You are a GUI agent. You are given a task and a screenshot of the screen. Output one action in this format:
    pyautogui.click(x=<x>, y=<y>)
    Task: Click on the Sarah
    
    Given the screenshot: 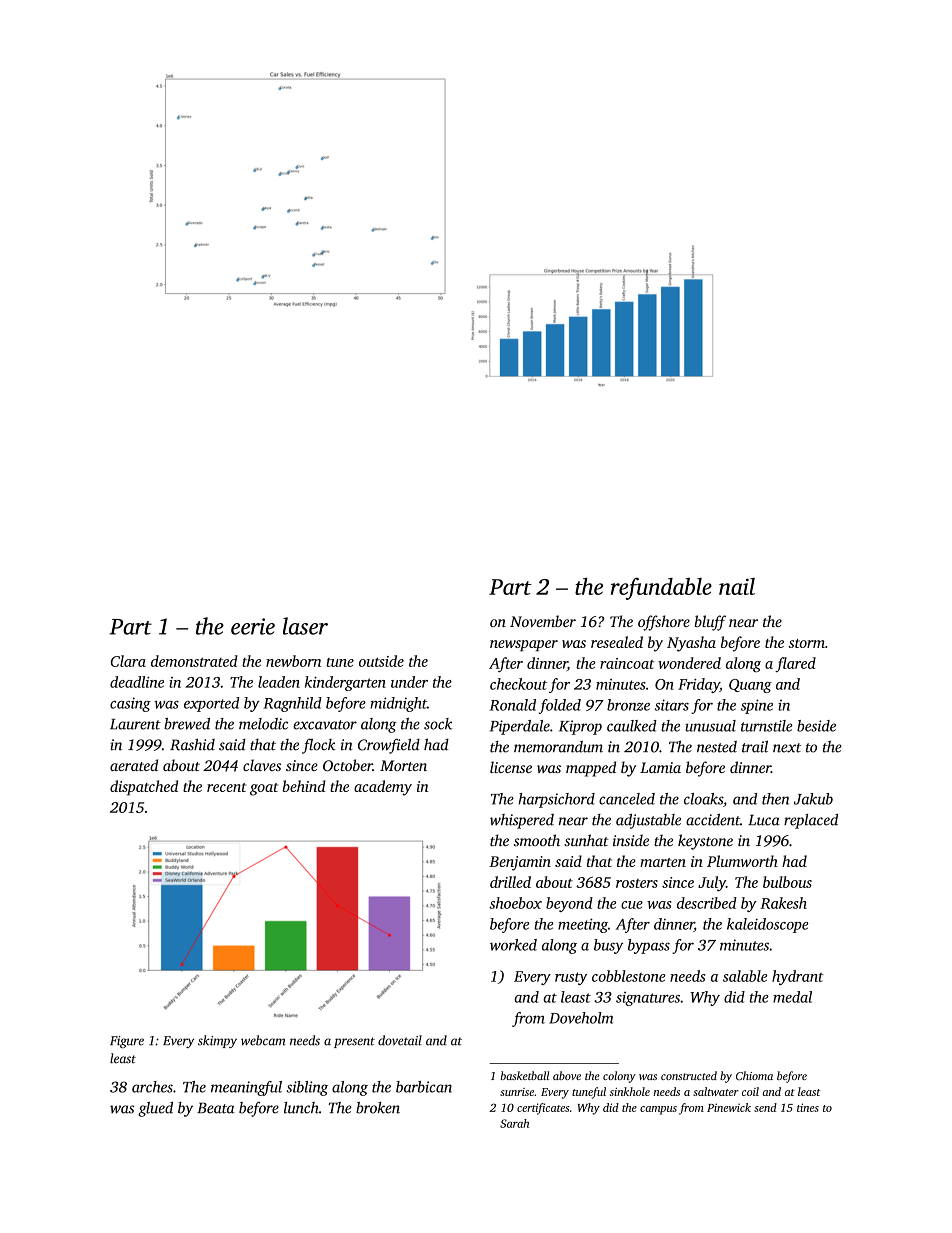 What is the action you would take?
    pyautogui.click(x=514, y=1123)
